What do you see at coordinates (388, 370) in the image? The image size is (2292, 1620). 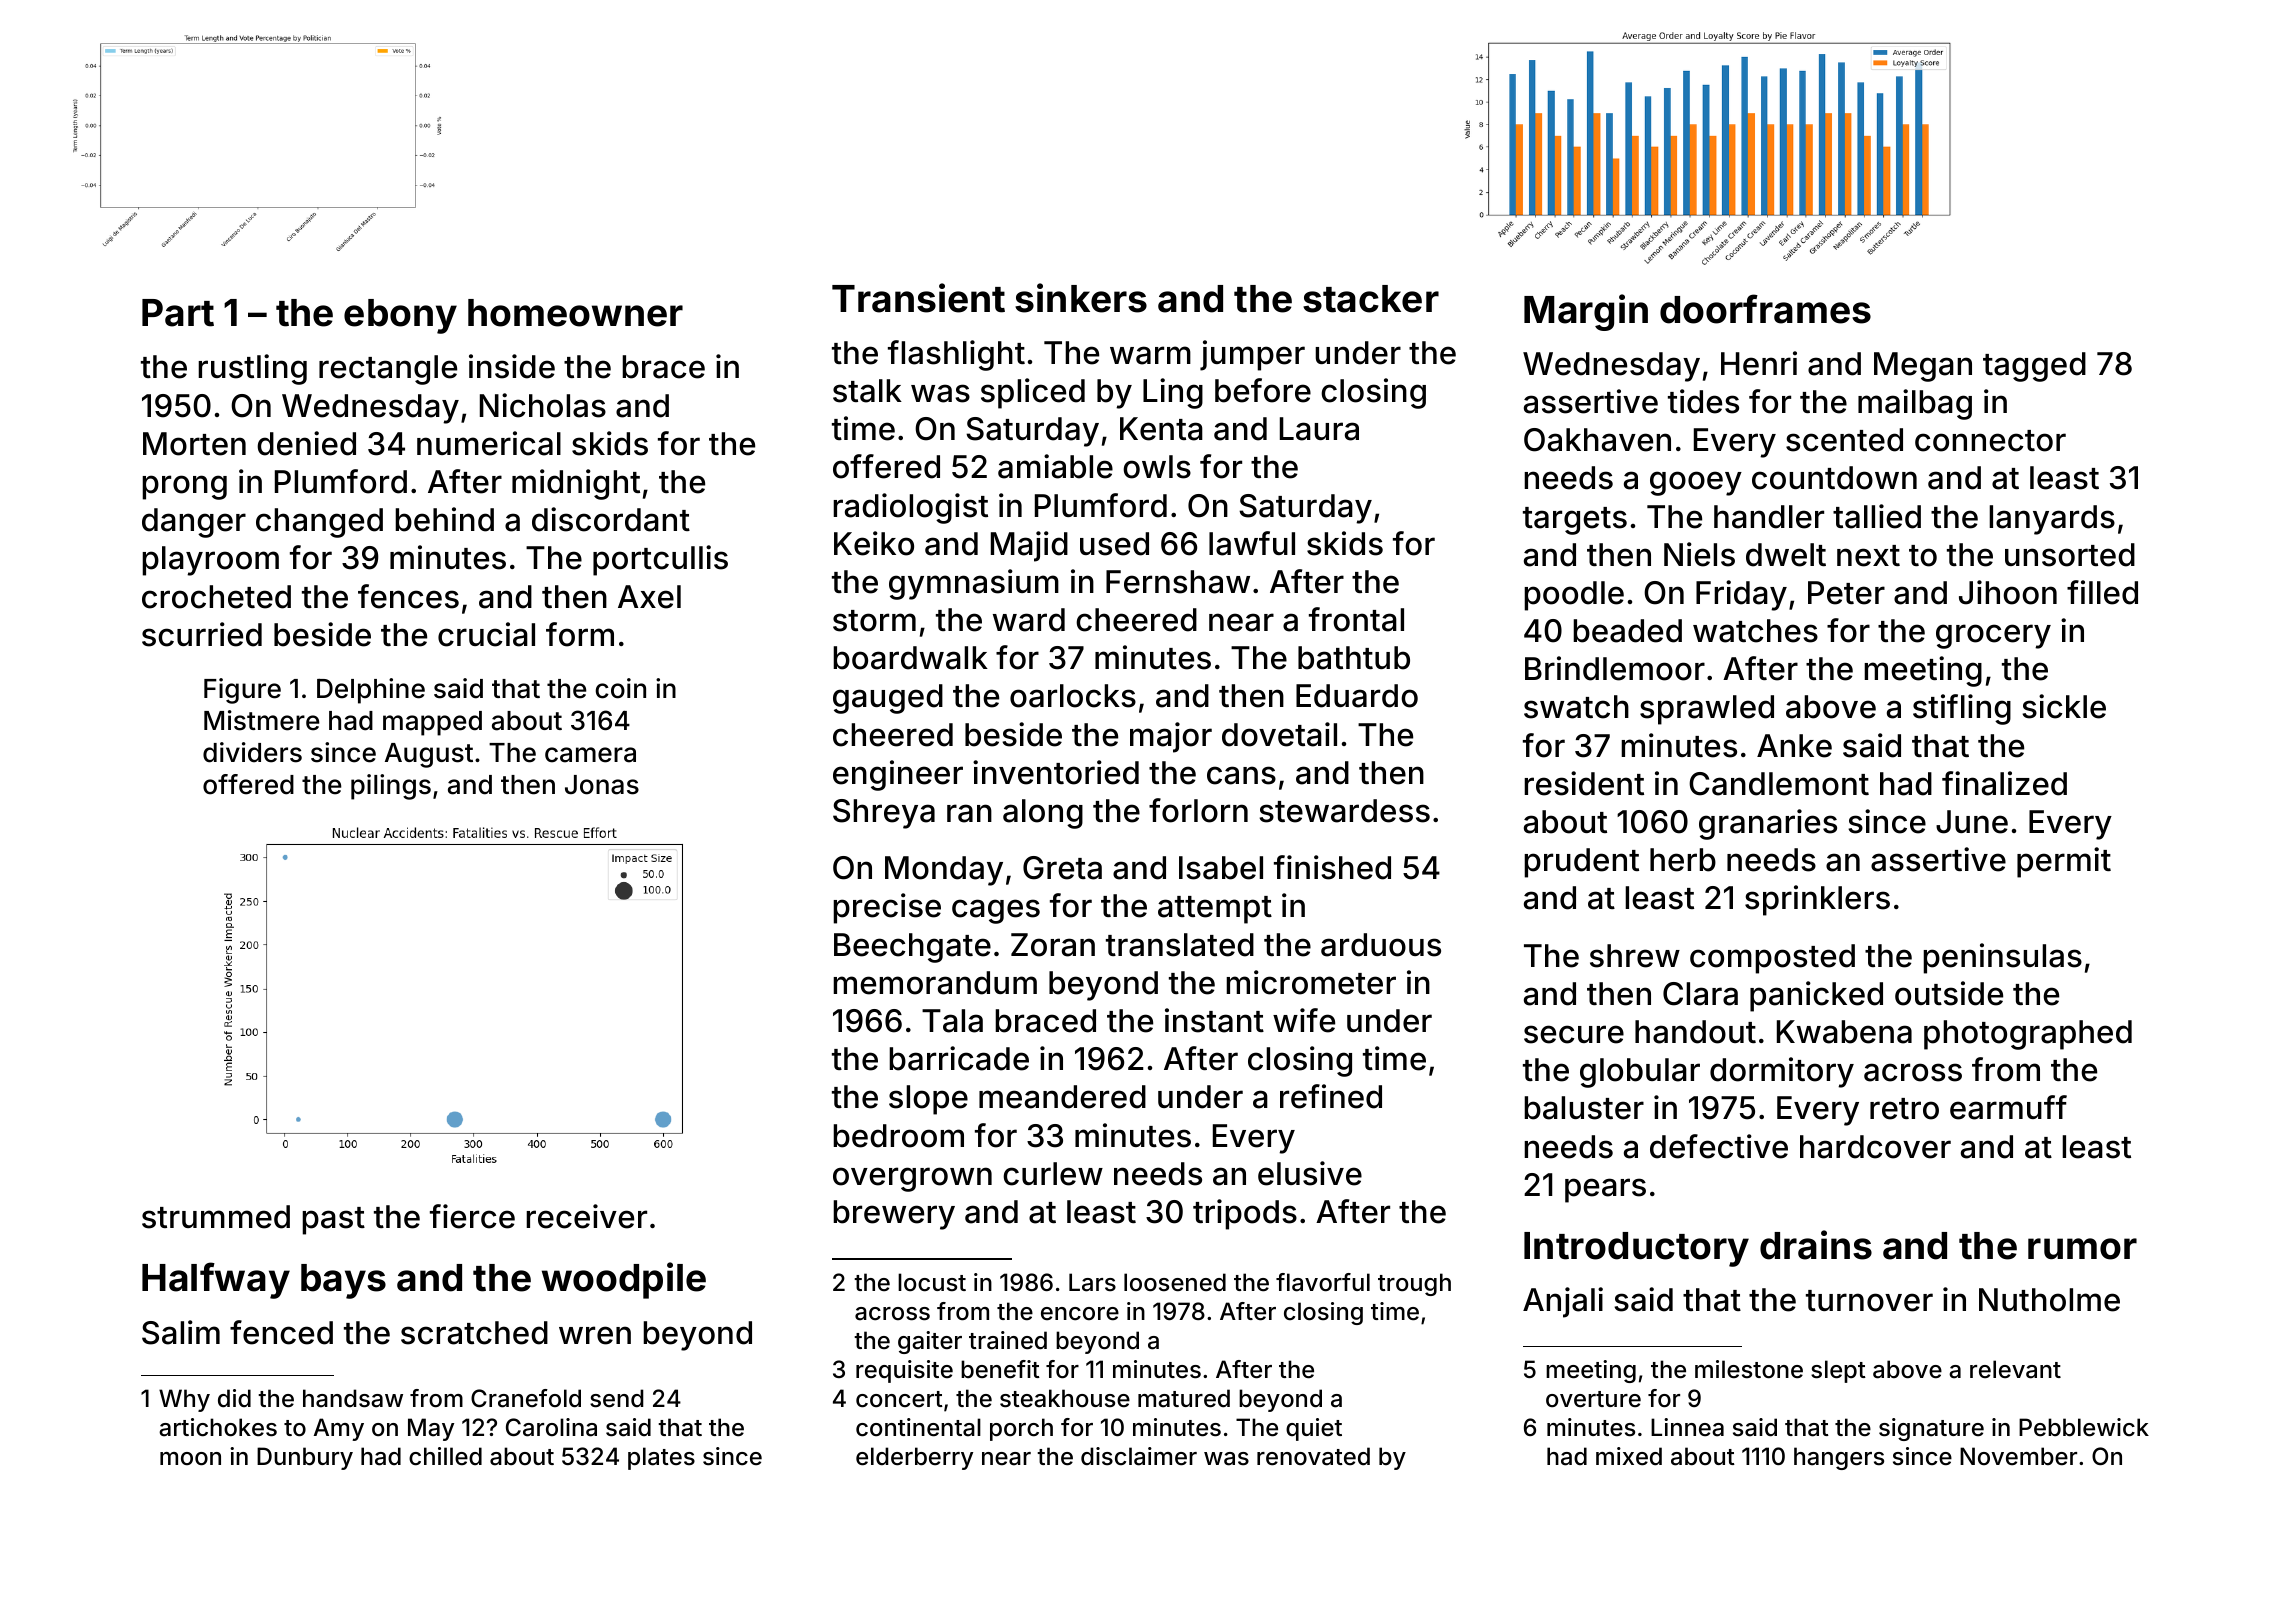 I see `rectangle` at bounding box center [388, 370].
